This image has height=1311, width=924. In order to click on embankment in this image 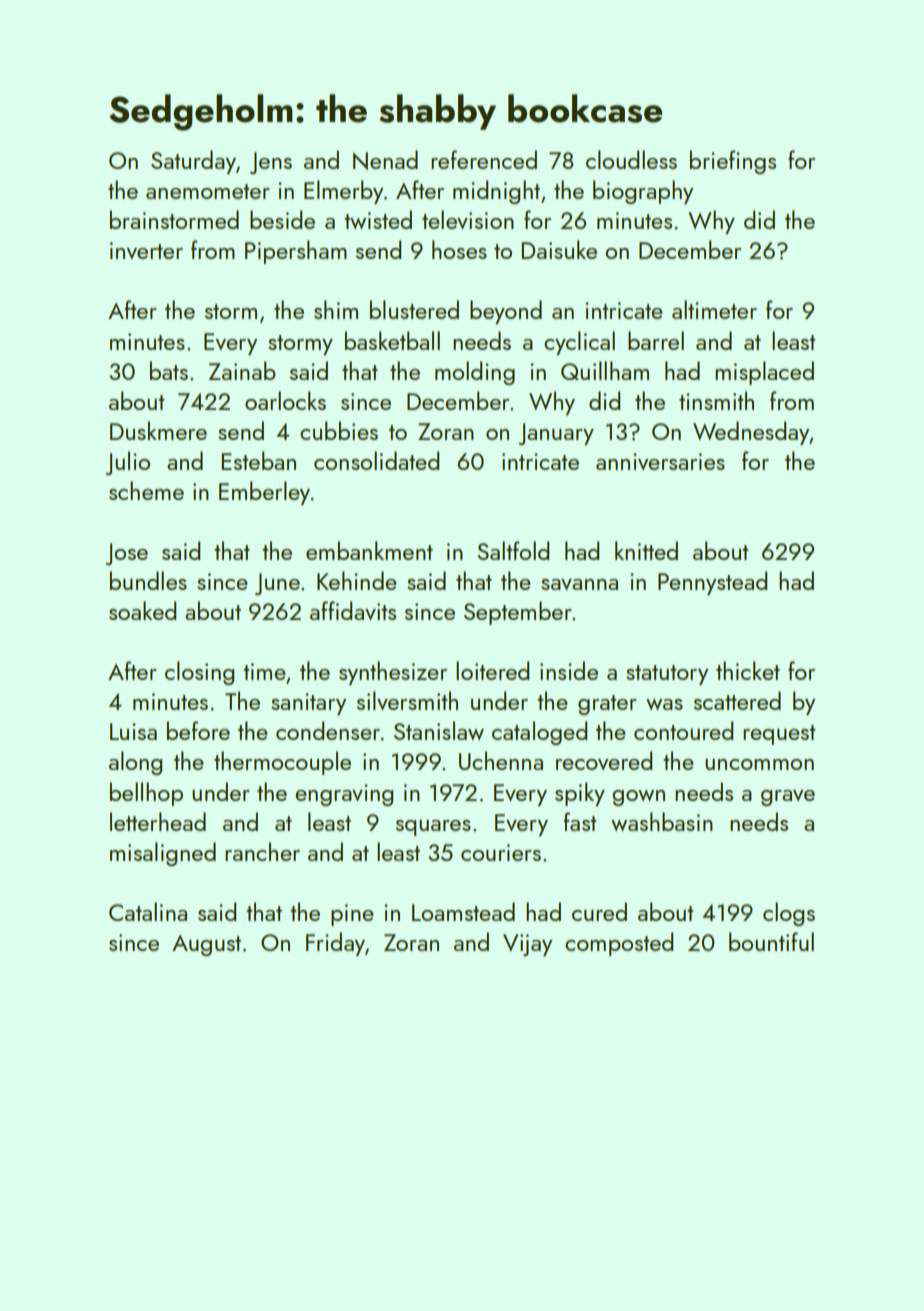, I will do `click(369, 550)`.
